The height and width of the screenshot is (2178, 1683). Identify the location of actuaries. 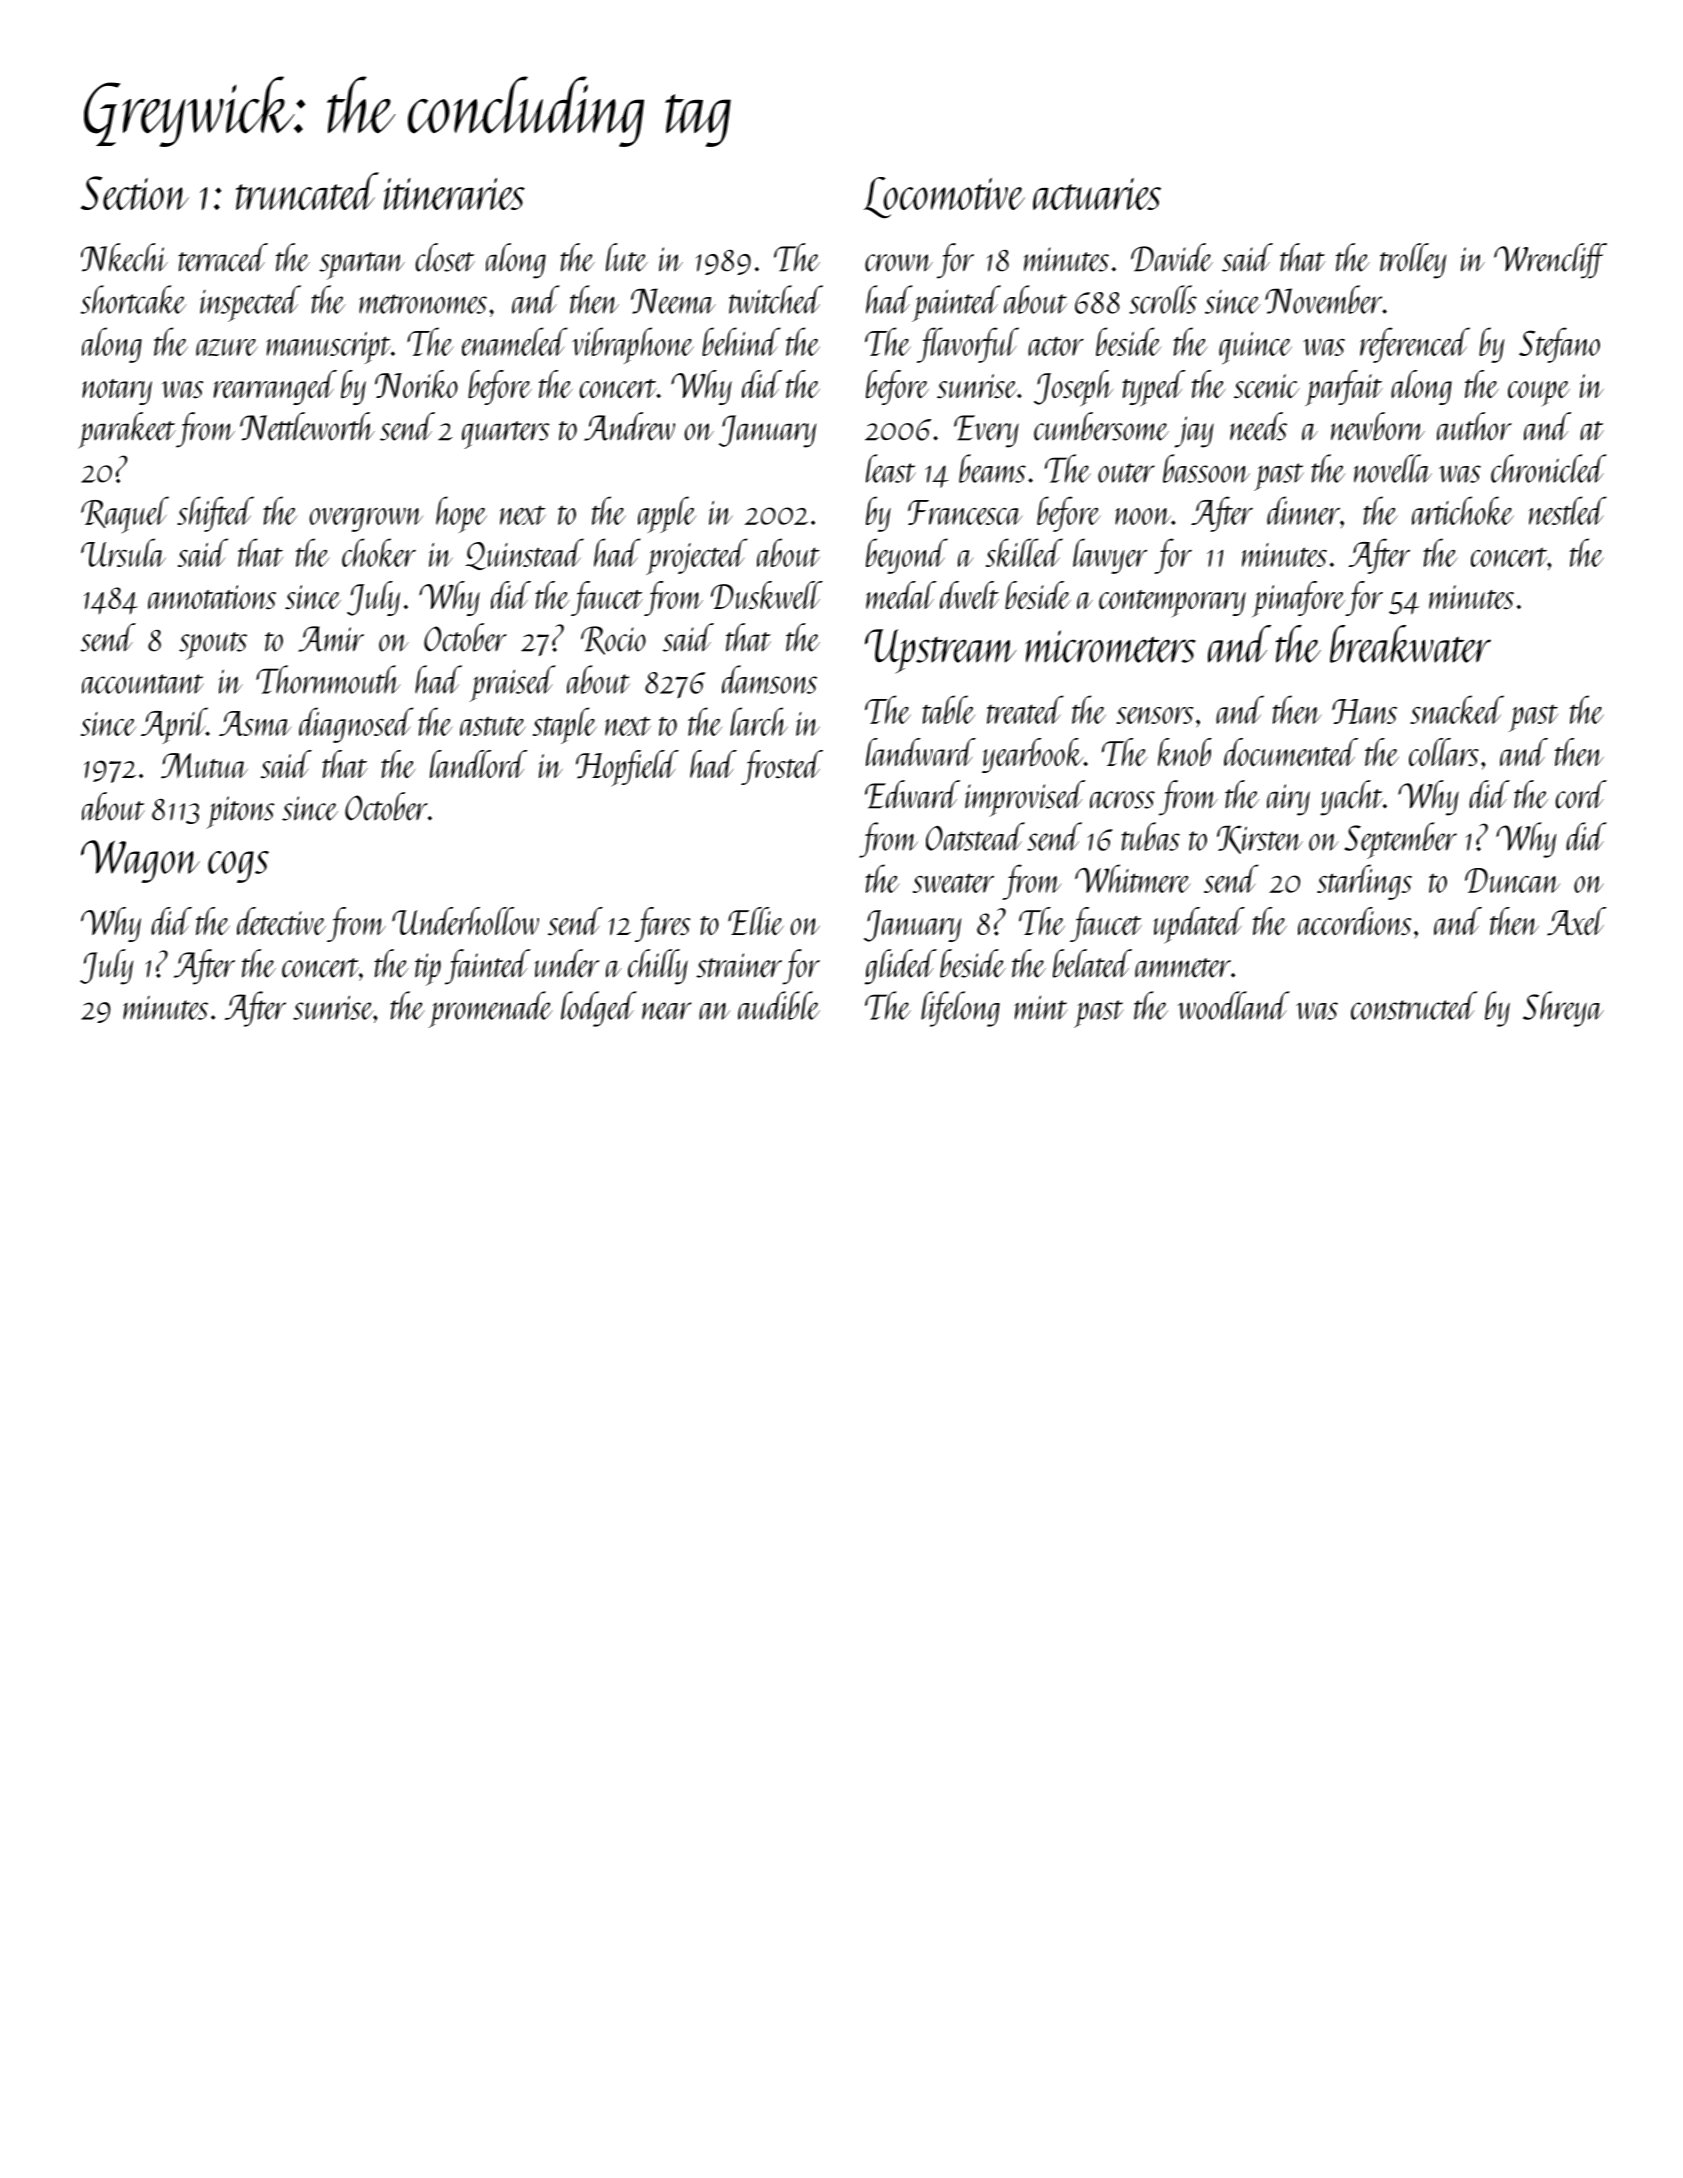
(1097, 194).
